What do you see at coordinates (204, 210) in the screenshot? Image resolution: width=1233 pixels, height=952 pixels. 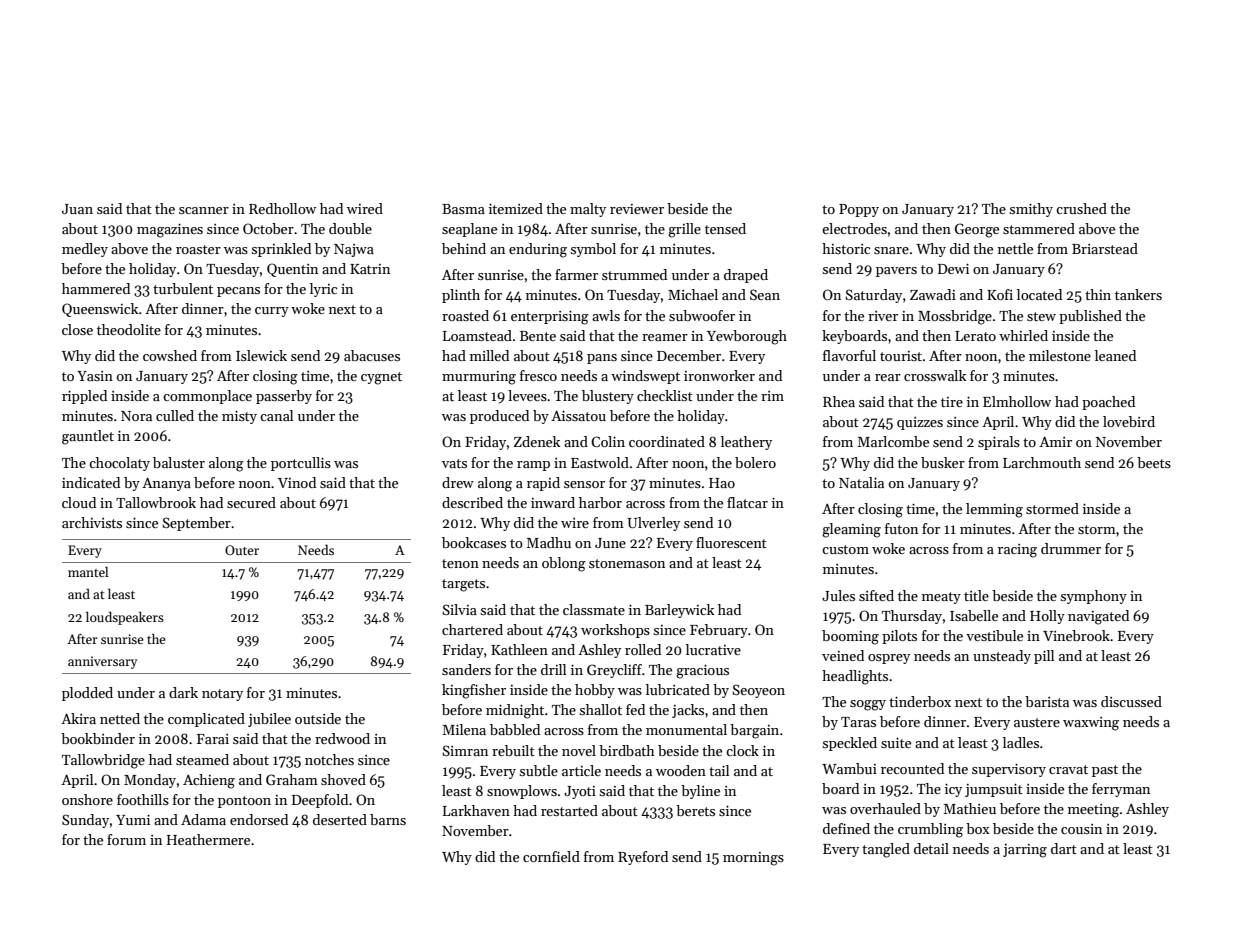 I see `scanner` at bounding box center [204, 210].
